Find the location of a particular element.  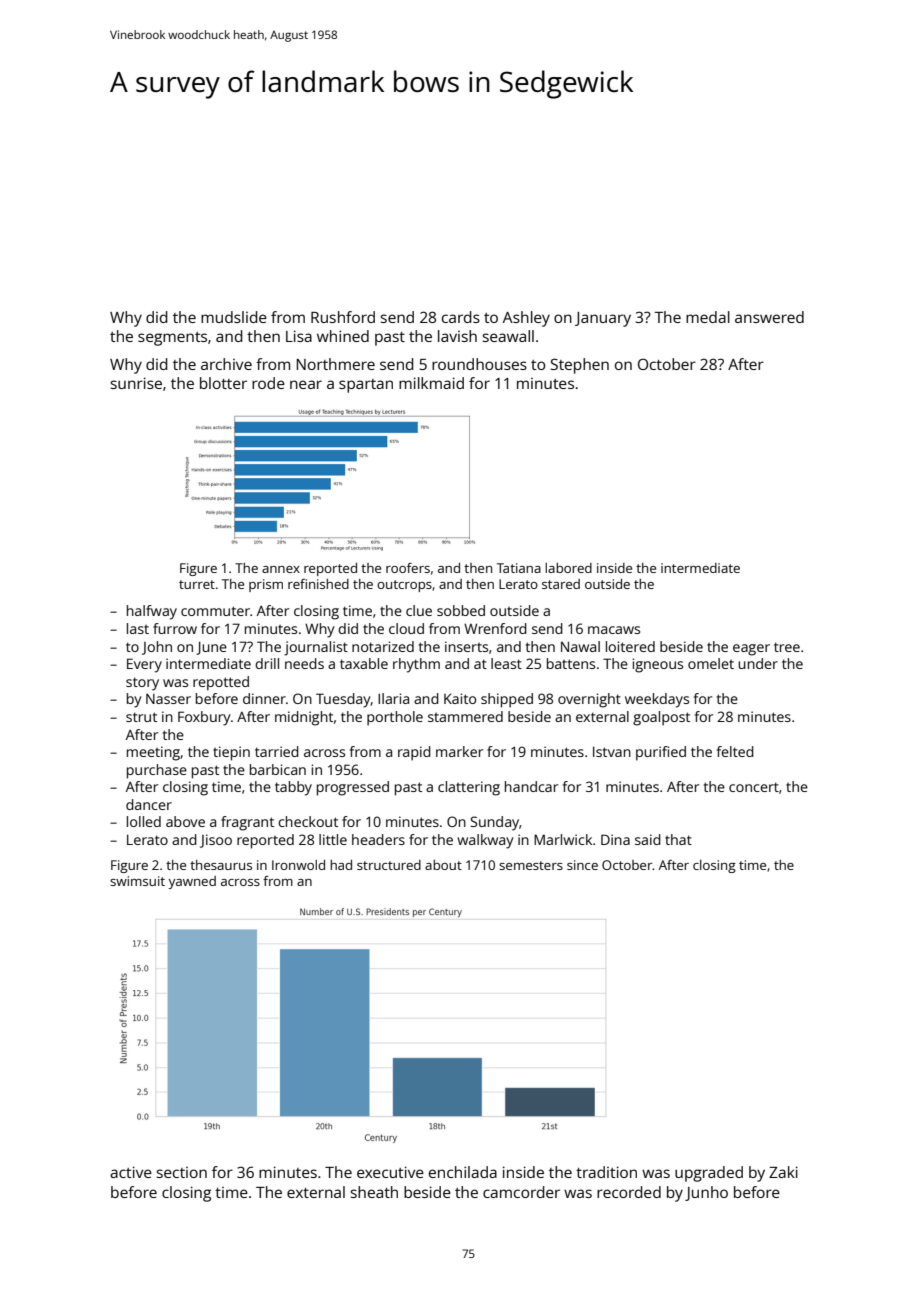

that is located at coordinates (678, 839).
